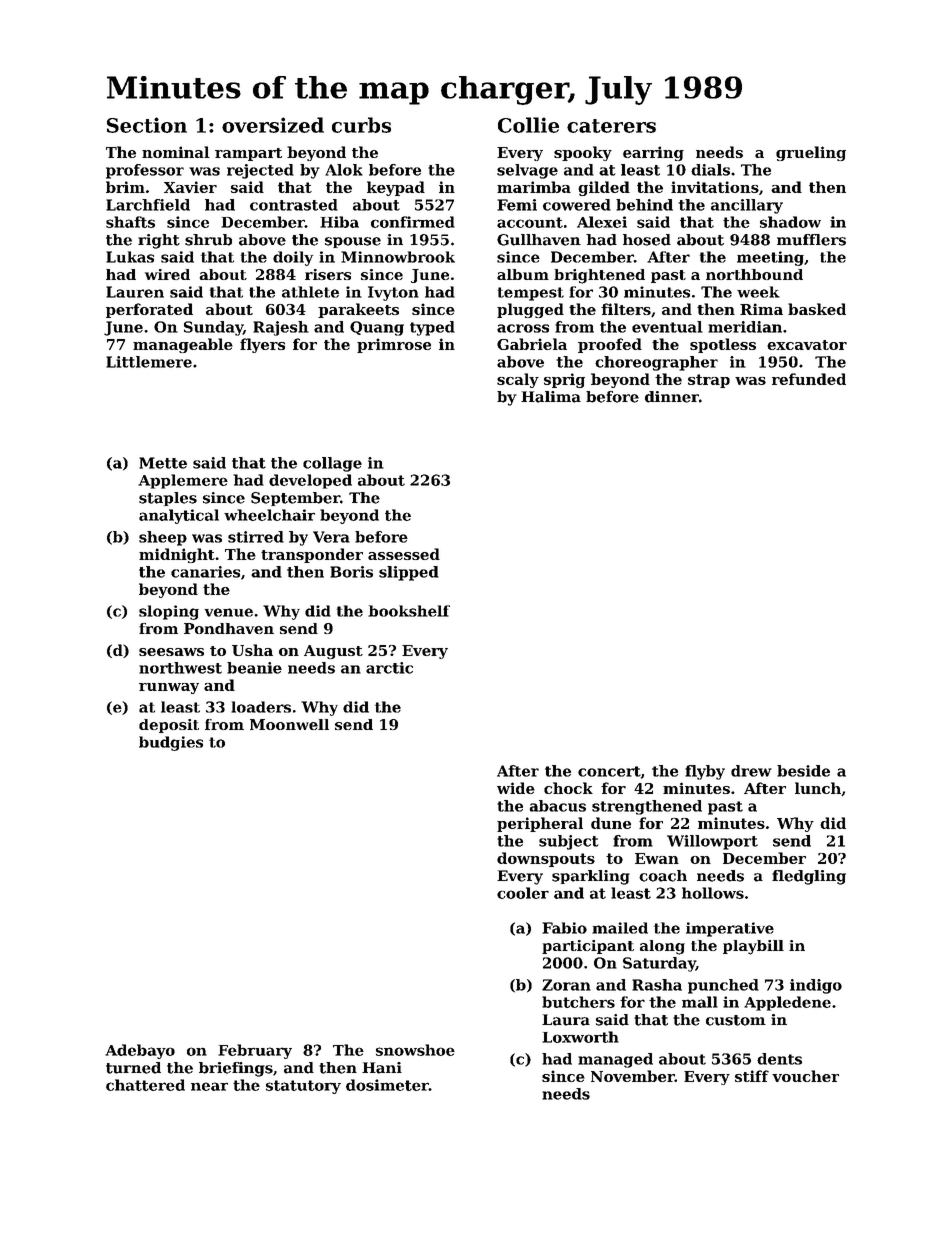 The width and height of the document is (952, 1233). What do you see at coordinates (145, 1085) in the document?
I see `chattered` at bounding box center [145, 1085].
